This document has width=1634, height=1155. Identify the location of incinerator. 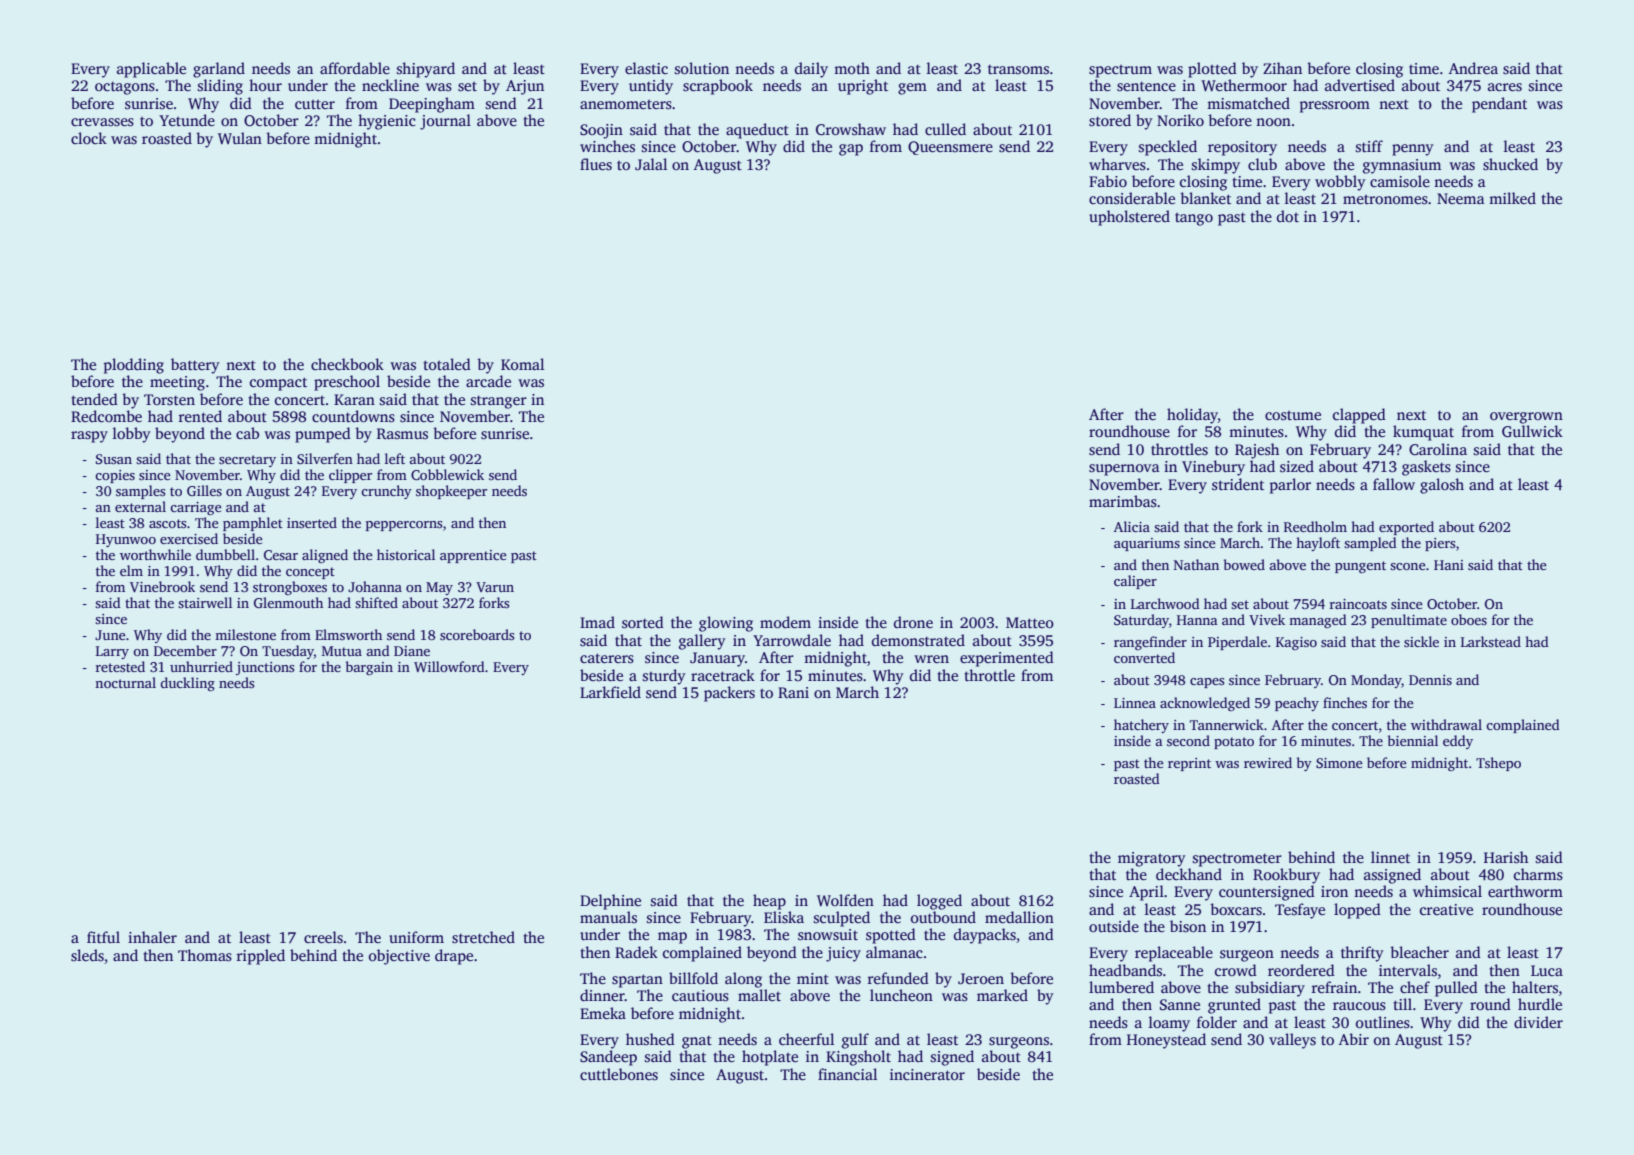
(927, 1074).
